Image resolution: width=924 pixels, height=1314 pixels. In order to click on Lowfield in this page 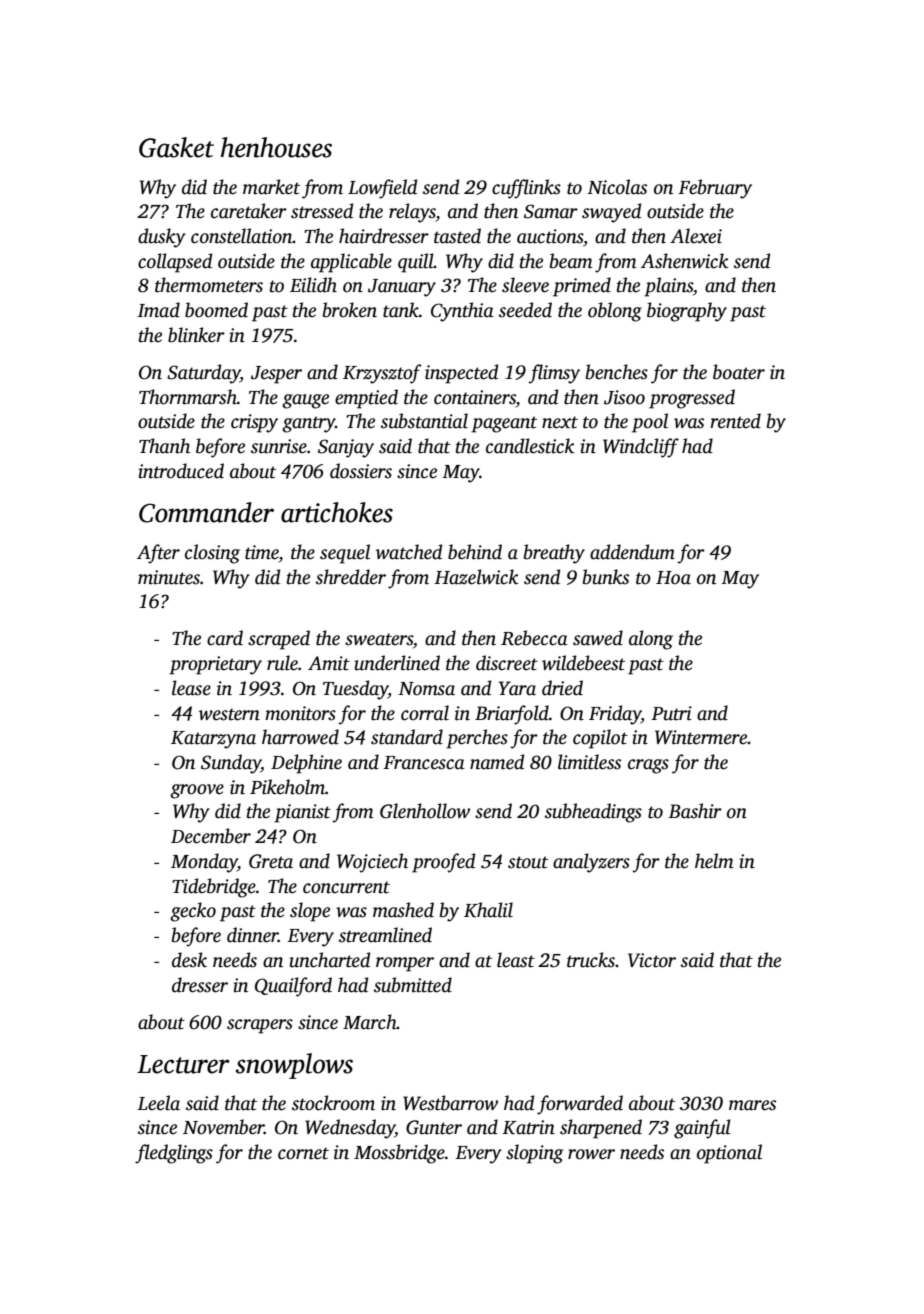, I will do `click(382, 189)`.
